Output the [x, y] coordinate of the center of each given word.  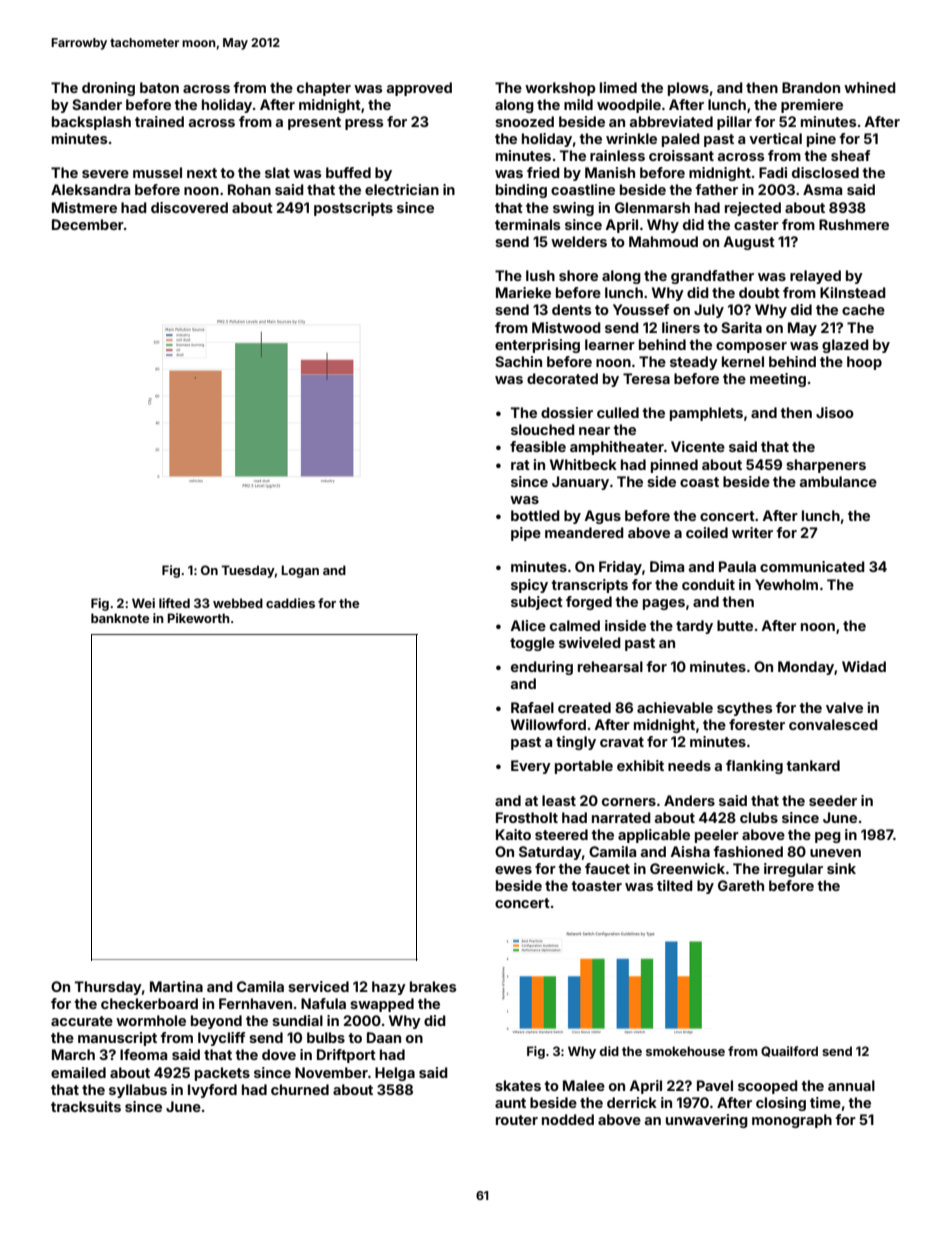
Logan [300, 571]
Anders [689, 800]
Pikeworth [198, 618]
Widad [864, 666]
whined [870, 87]
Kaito [513, 834]
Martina [176, 986]
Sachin [518, 361]
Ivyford [212, 1091]
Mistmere [84, 207]
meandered [584, 532]
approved [419, 89]
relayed [815, 277]
